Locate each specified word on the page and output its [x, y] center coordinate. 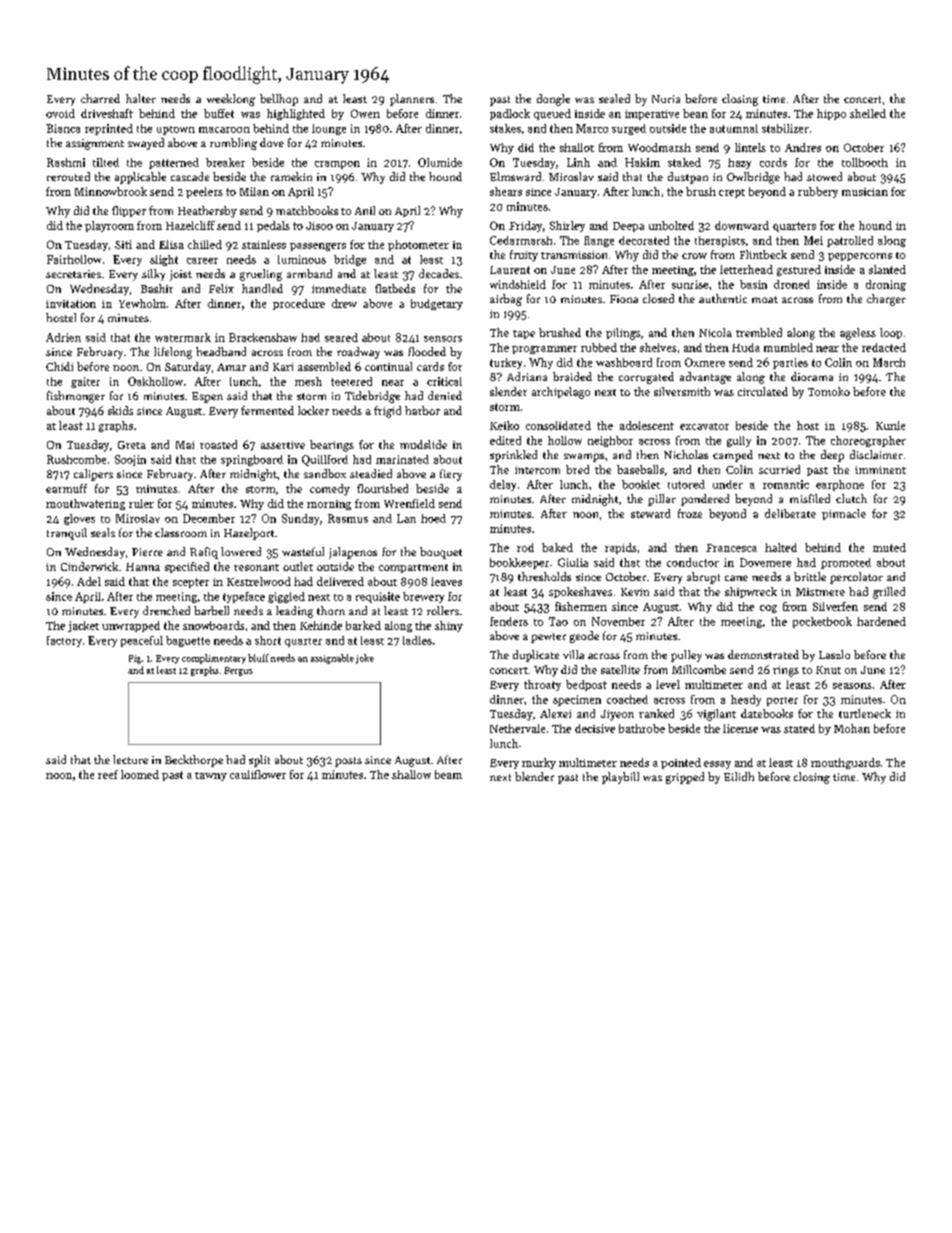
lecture [130, 759]
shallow [411, 774]
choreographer [868, 441]
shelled [868, 113]
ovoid [60, 113]
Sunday [300, 519]
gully [739, 441]
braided [572, 376]
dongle [553, 100]
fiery [451, 475]
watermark [183, 337]
